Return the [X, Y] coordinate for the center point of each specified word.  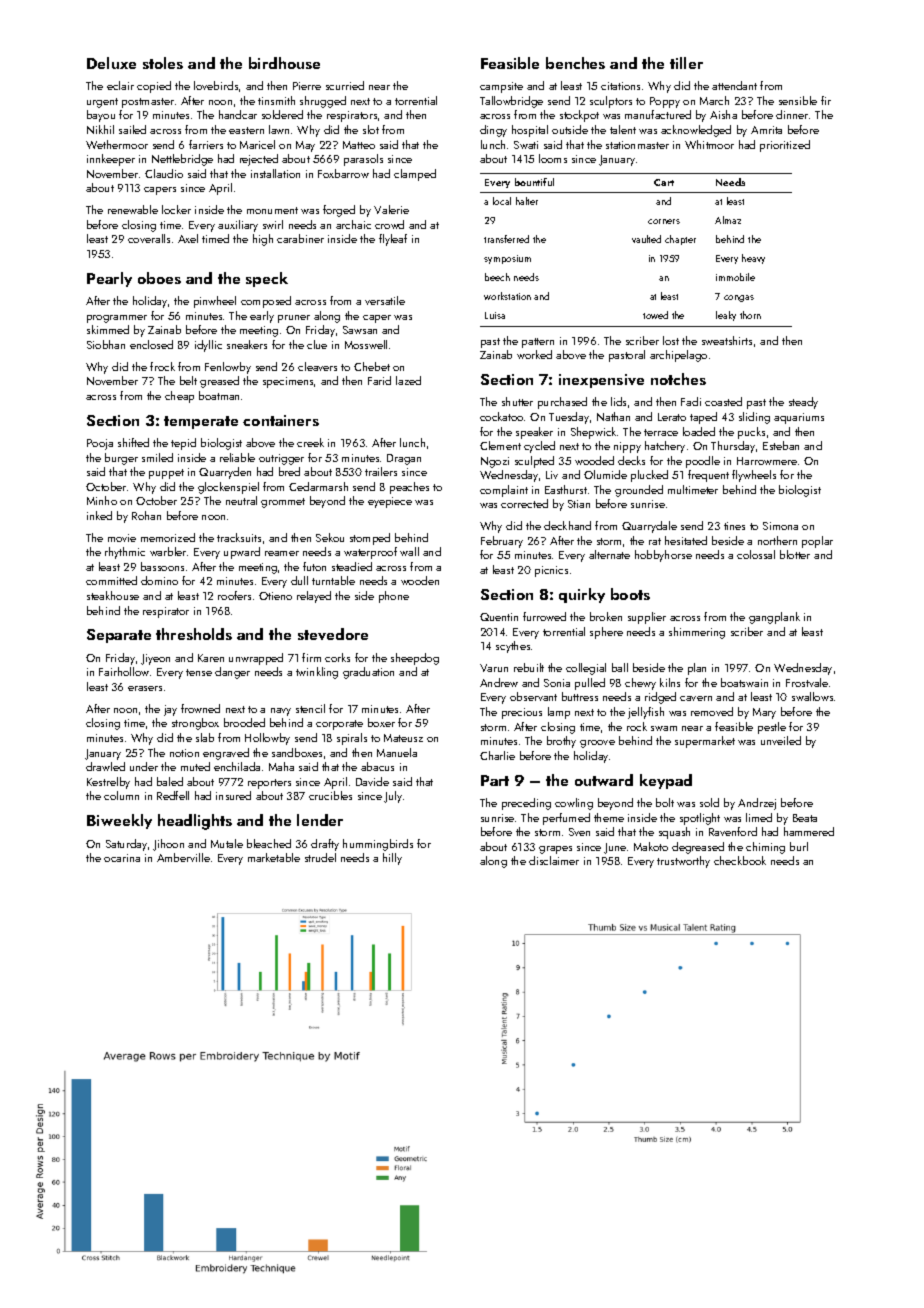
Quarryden [225, 473]
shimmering [697, 633]
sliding [754, 418]
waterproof [370, 553]
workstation [507, 296]
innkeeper [111, 160]
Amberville [183, 857]
